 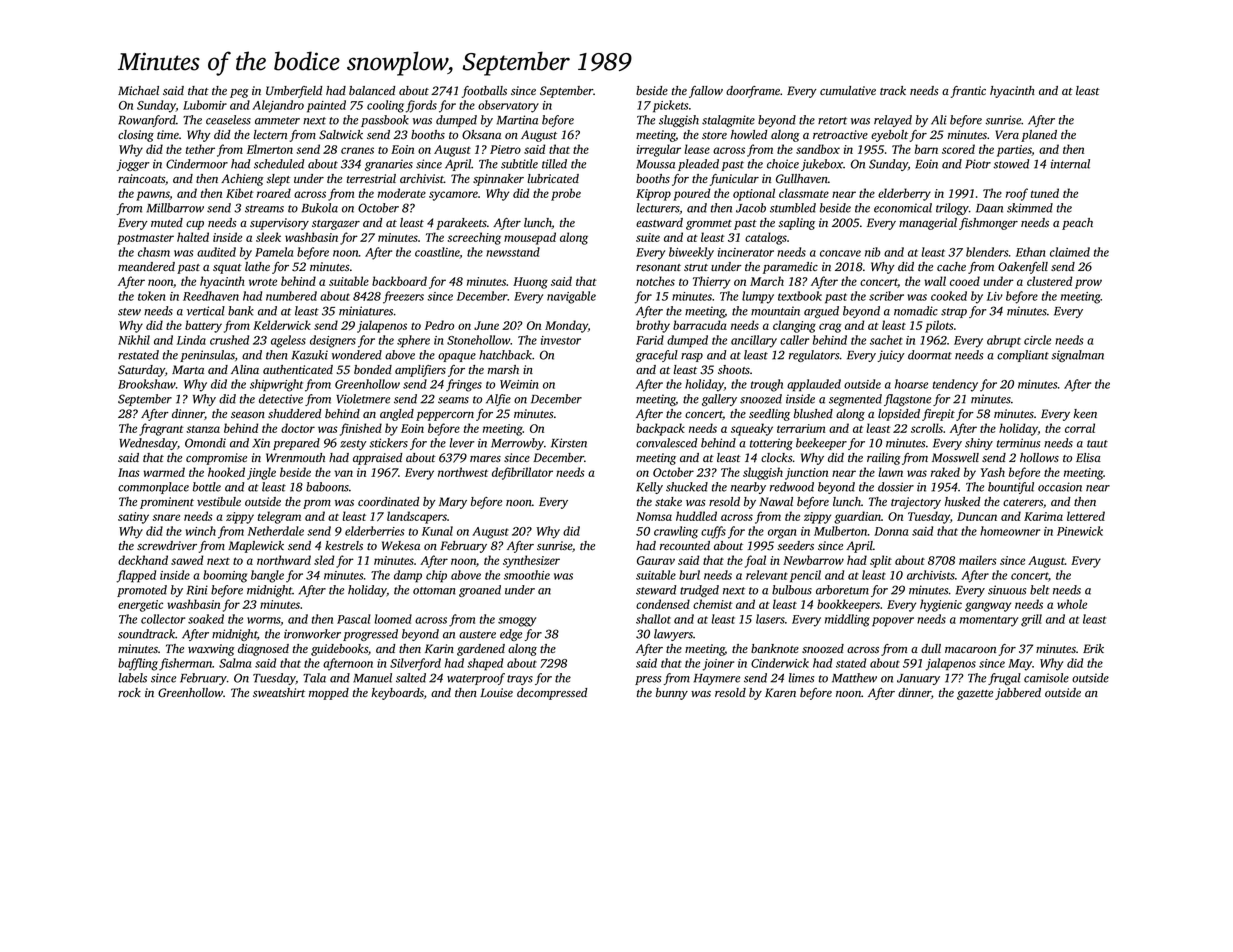 I want to click on signalman, so click(x=1077, y=356).
